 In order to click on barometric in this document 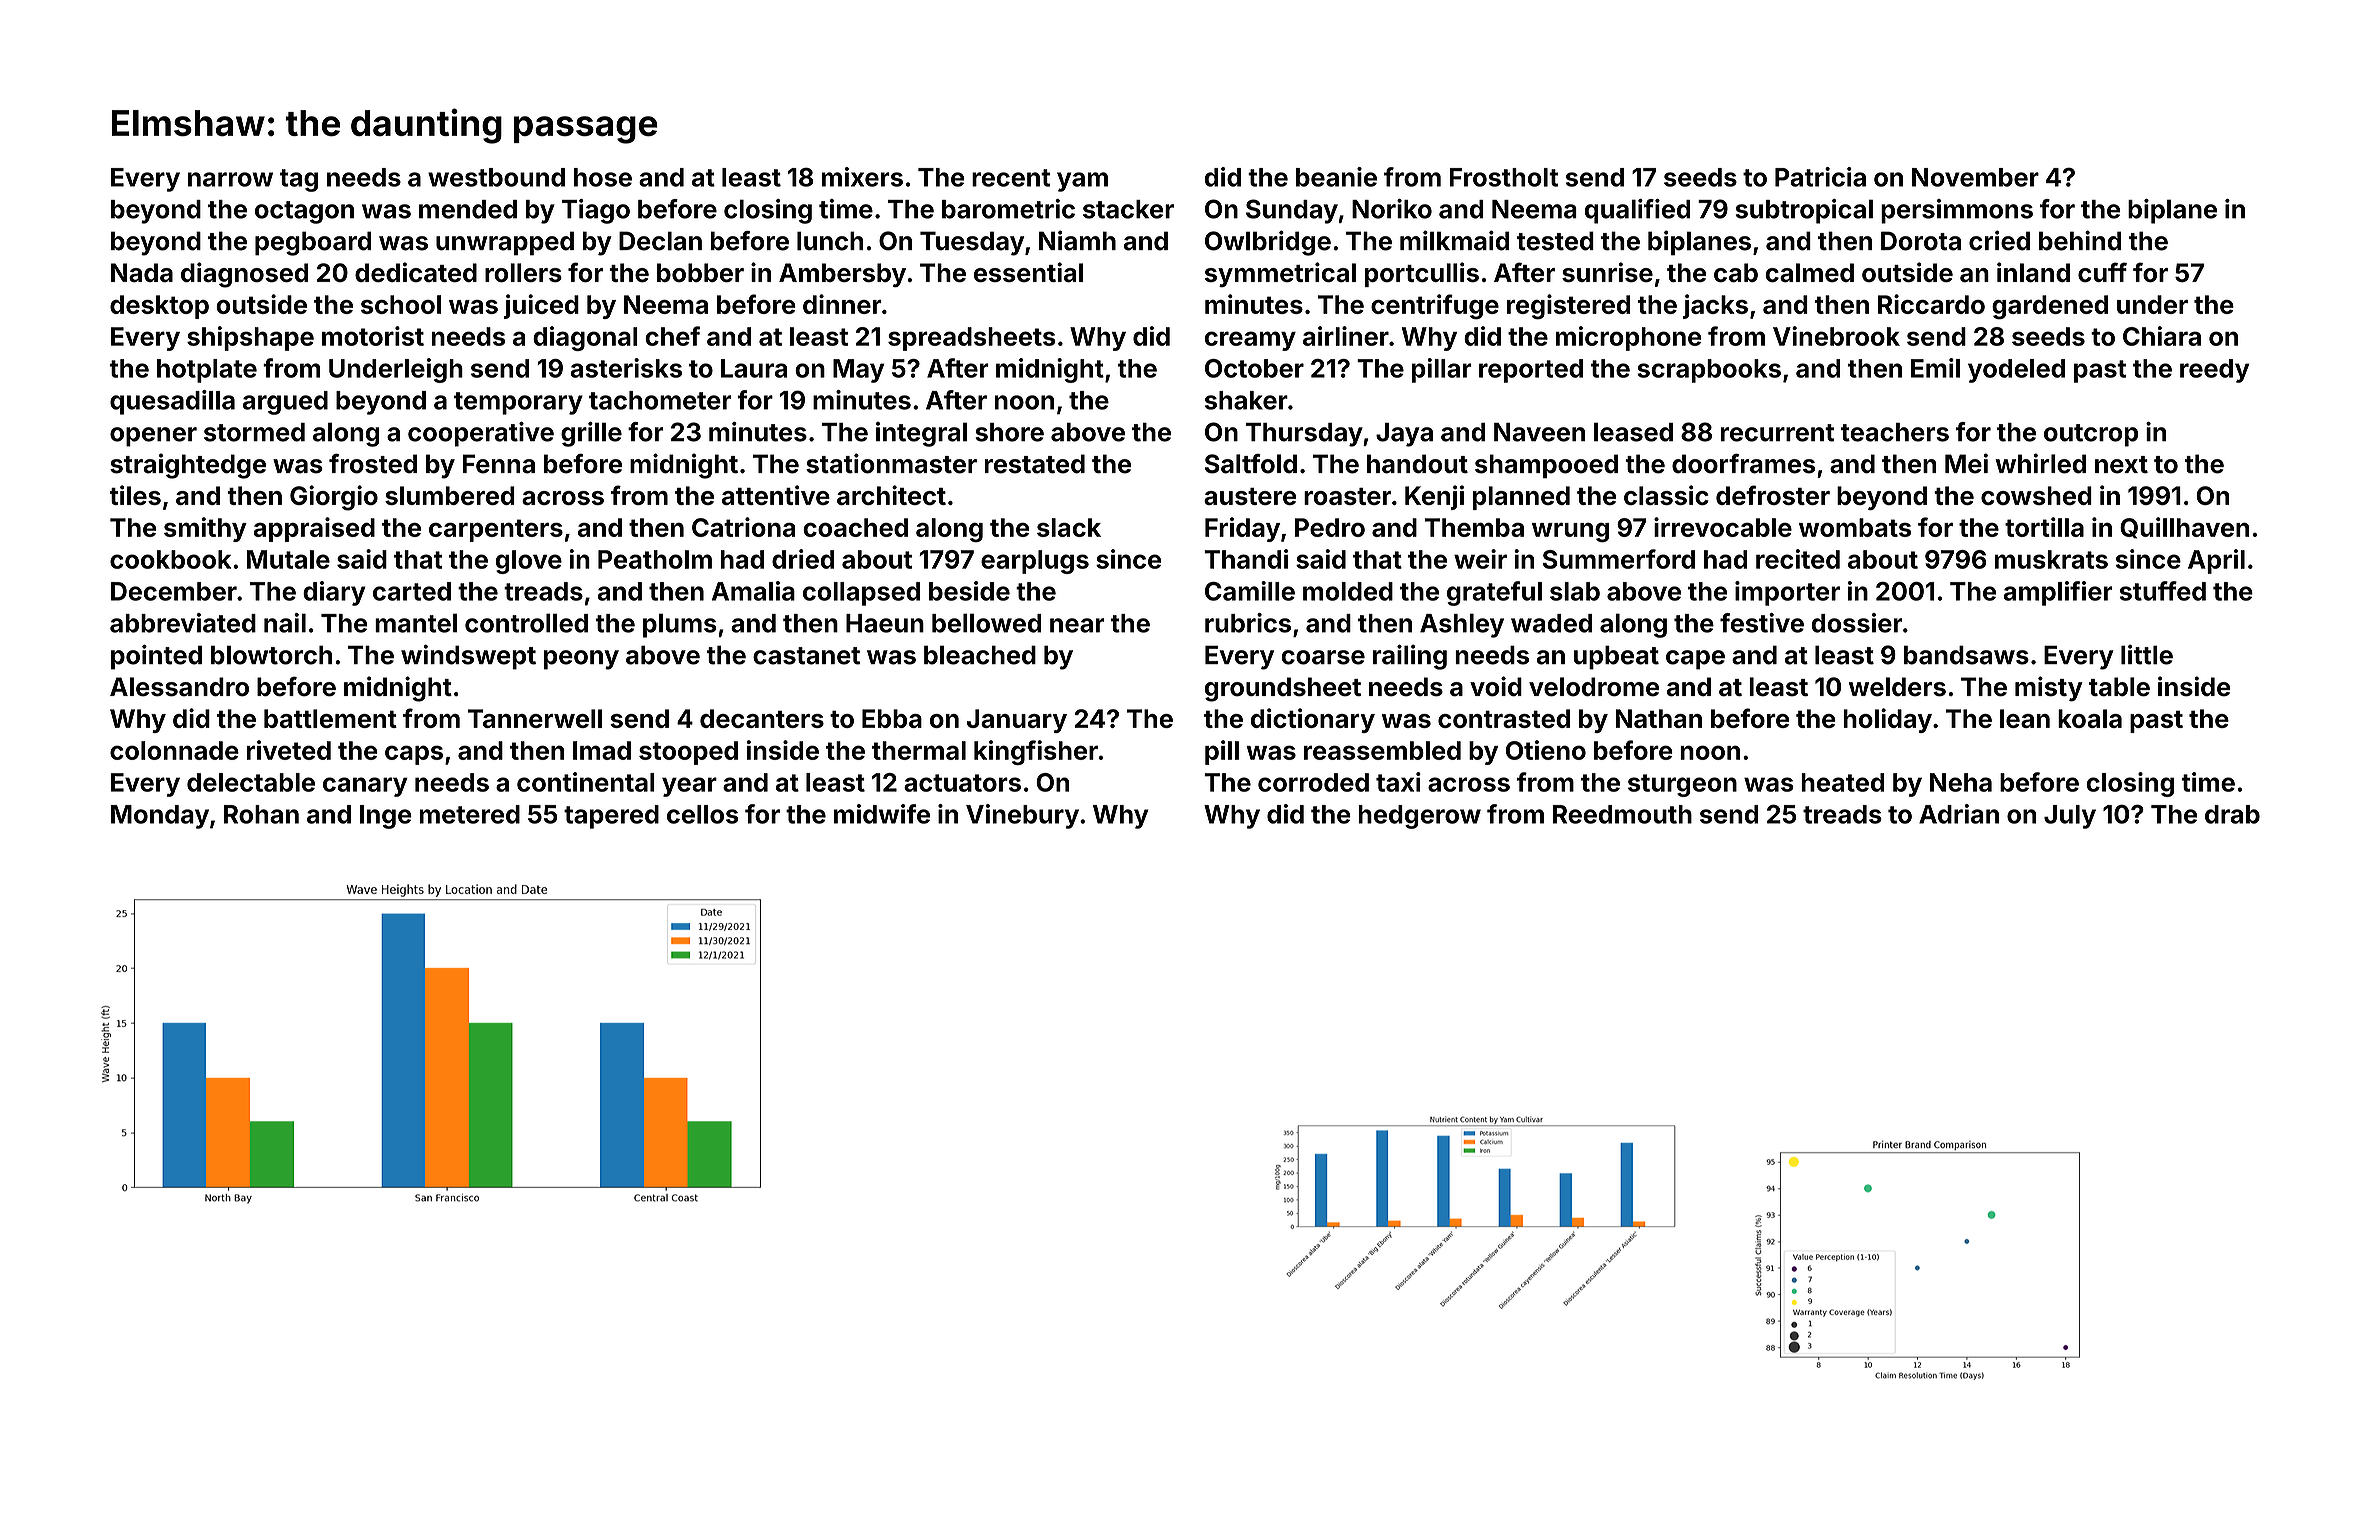, I will do `click(1008, 209)`.
